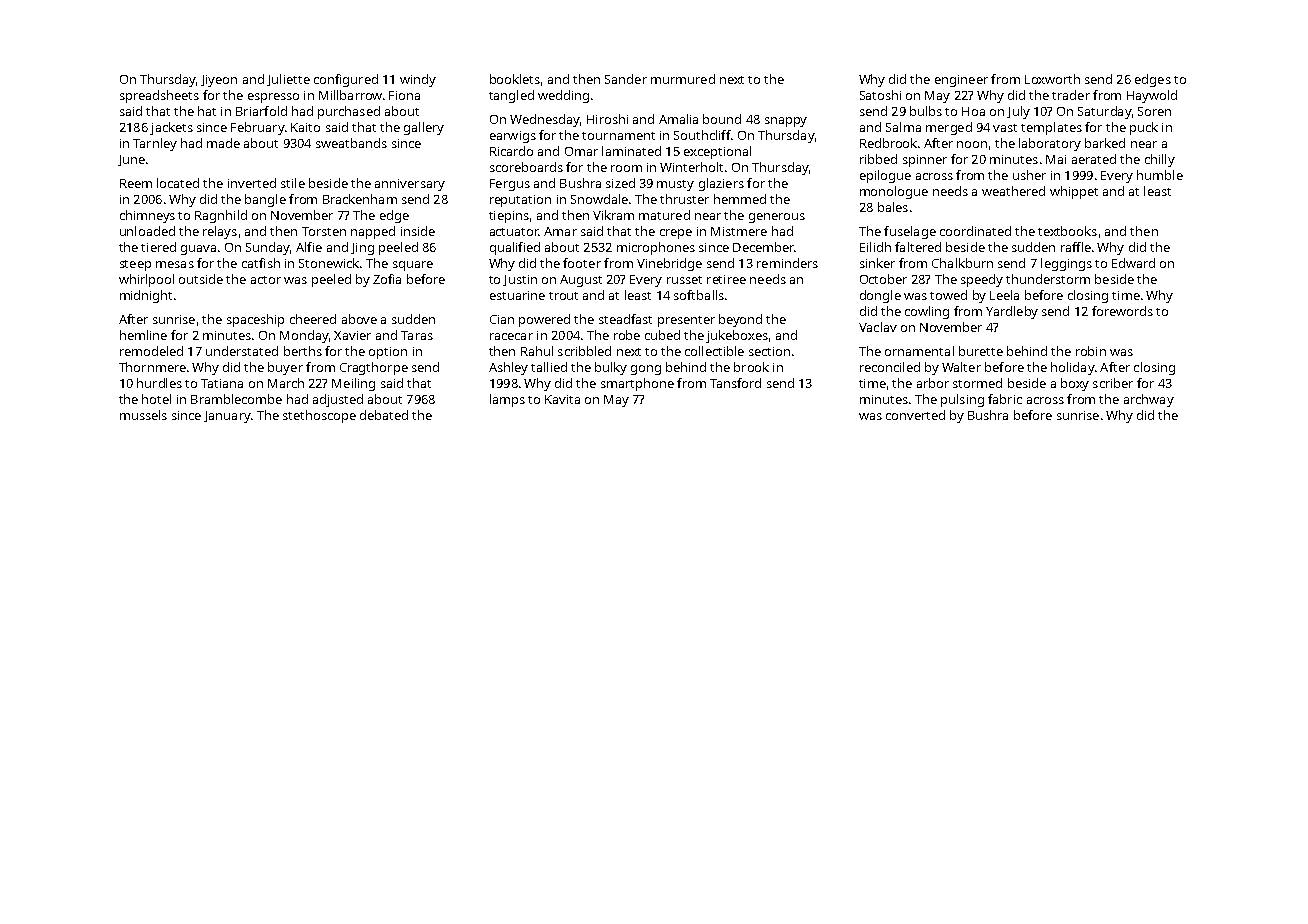 The width and height of the page is (1308, 924). I want to click on wedding, so click(563, 96).
